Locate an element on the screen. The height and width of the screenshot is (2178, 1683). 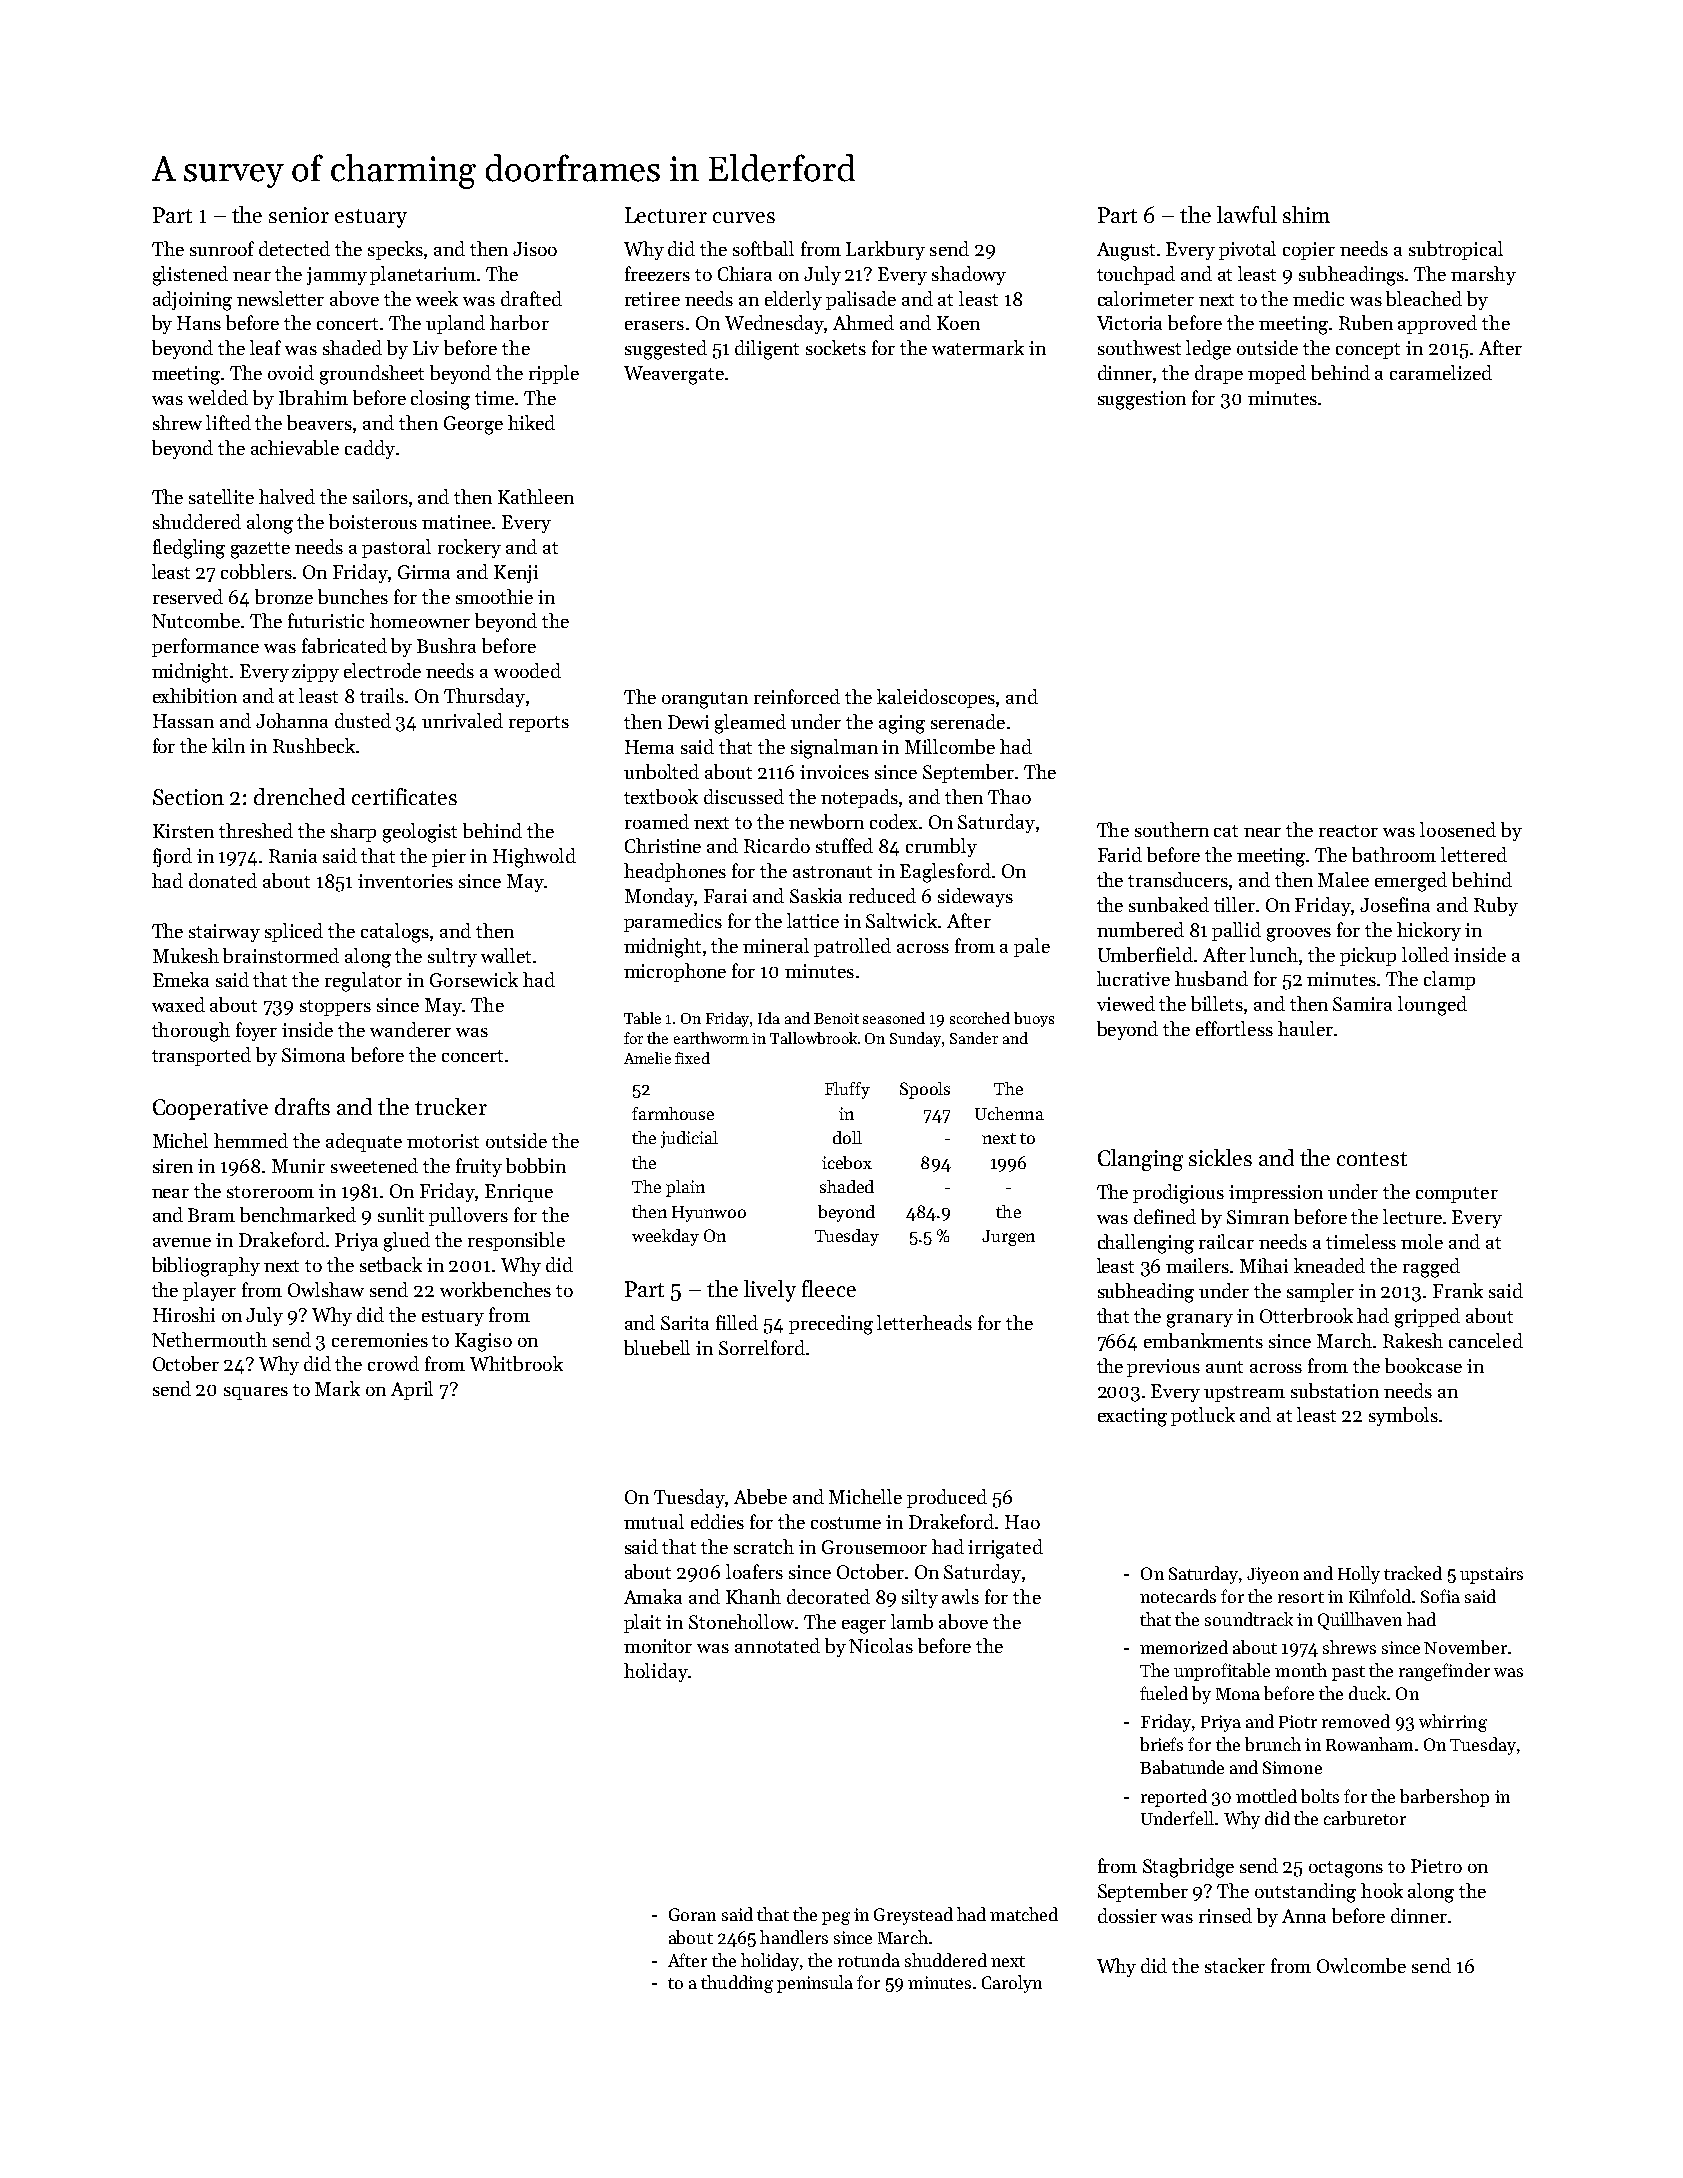
monitor is located at coordinates (658, 1646).
